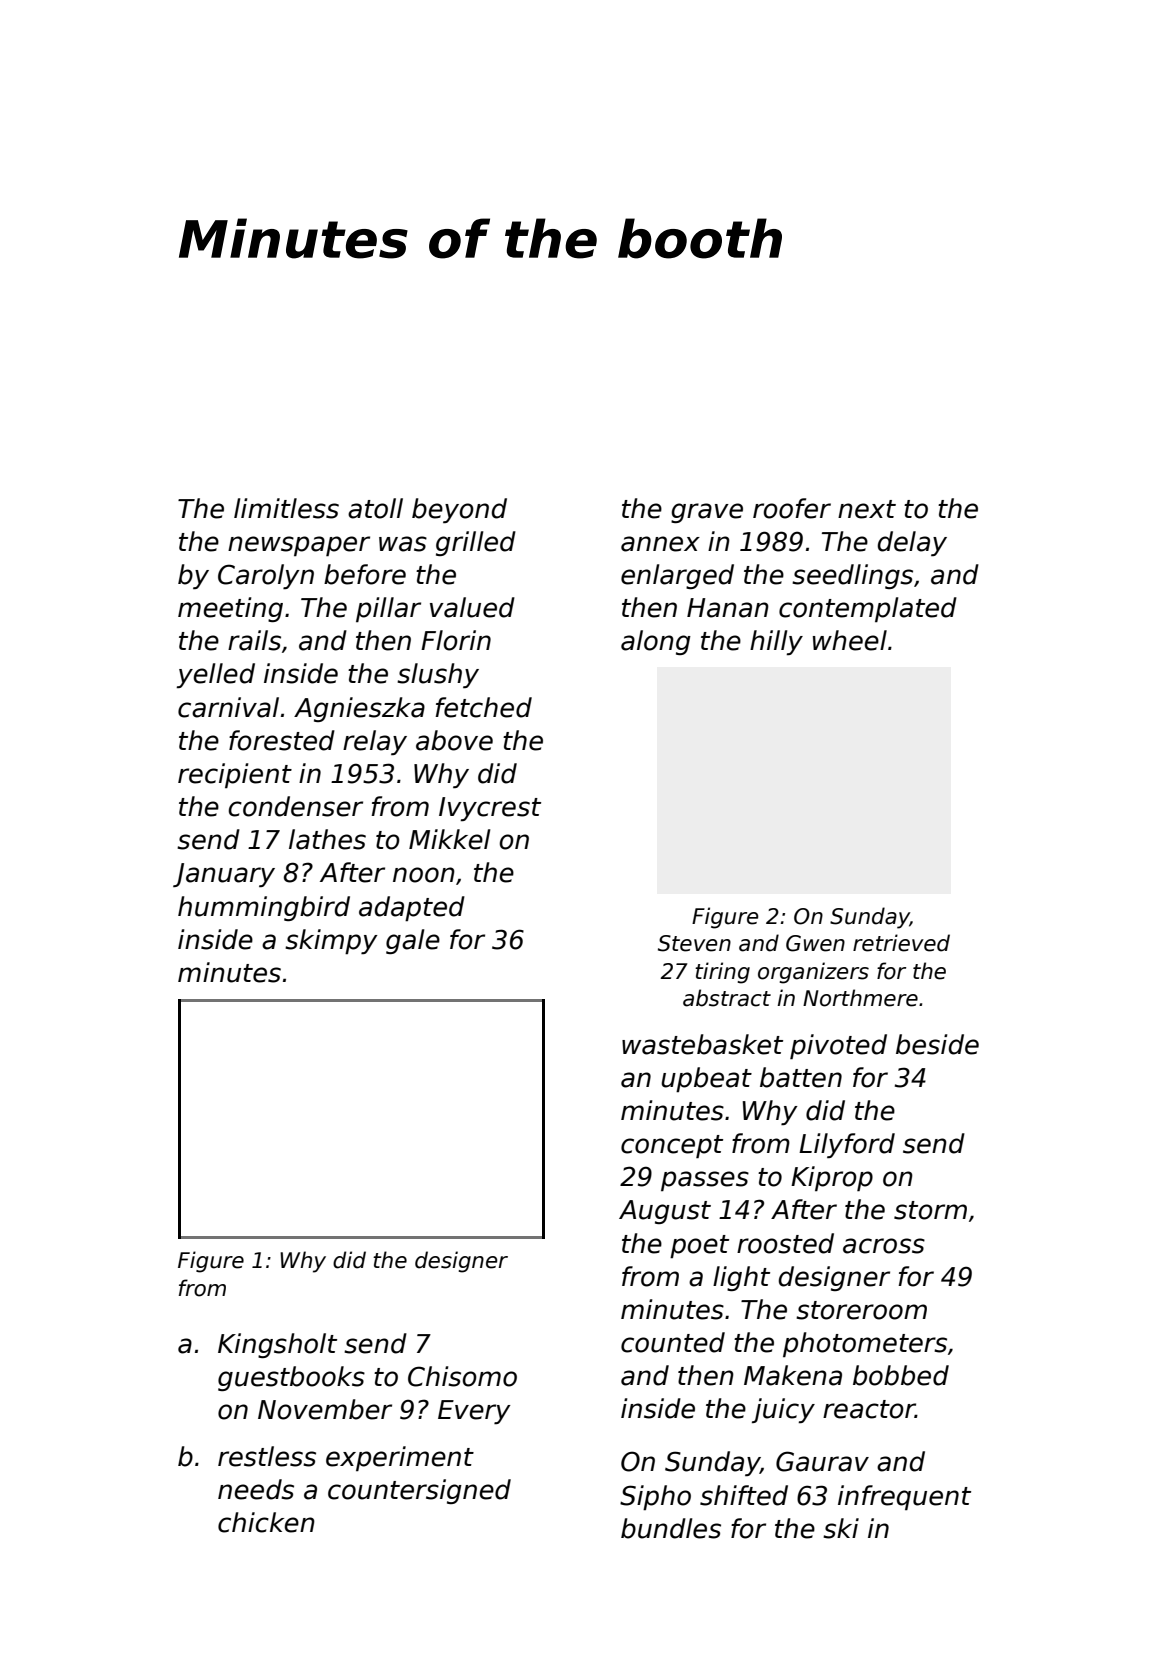 Image resolution: width=1165 pixels, height=1654 pixels. I want to click on infrequent, so click(904, 1497).
